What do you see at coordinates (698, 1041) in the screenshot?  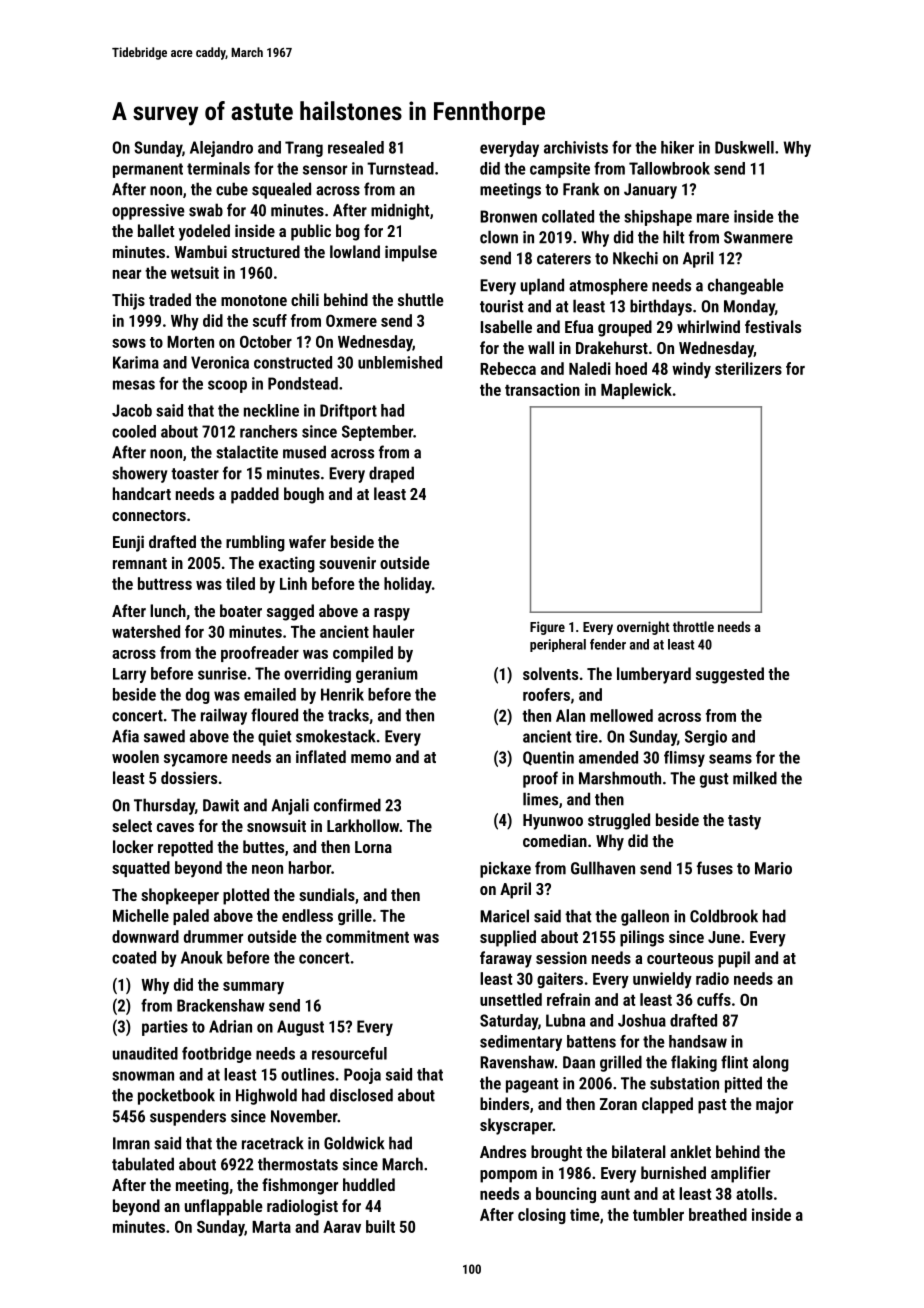 I see `handsaw` at bounding box center [698, 1041].
